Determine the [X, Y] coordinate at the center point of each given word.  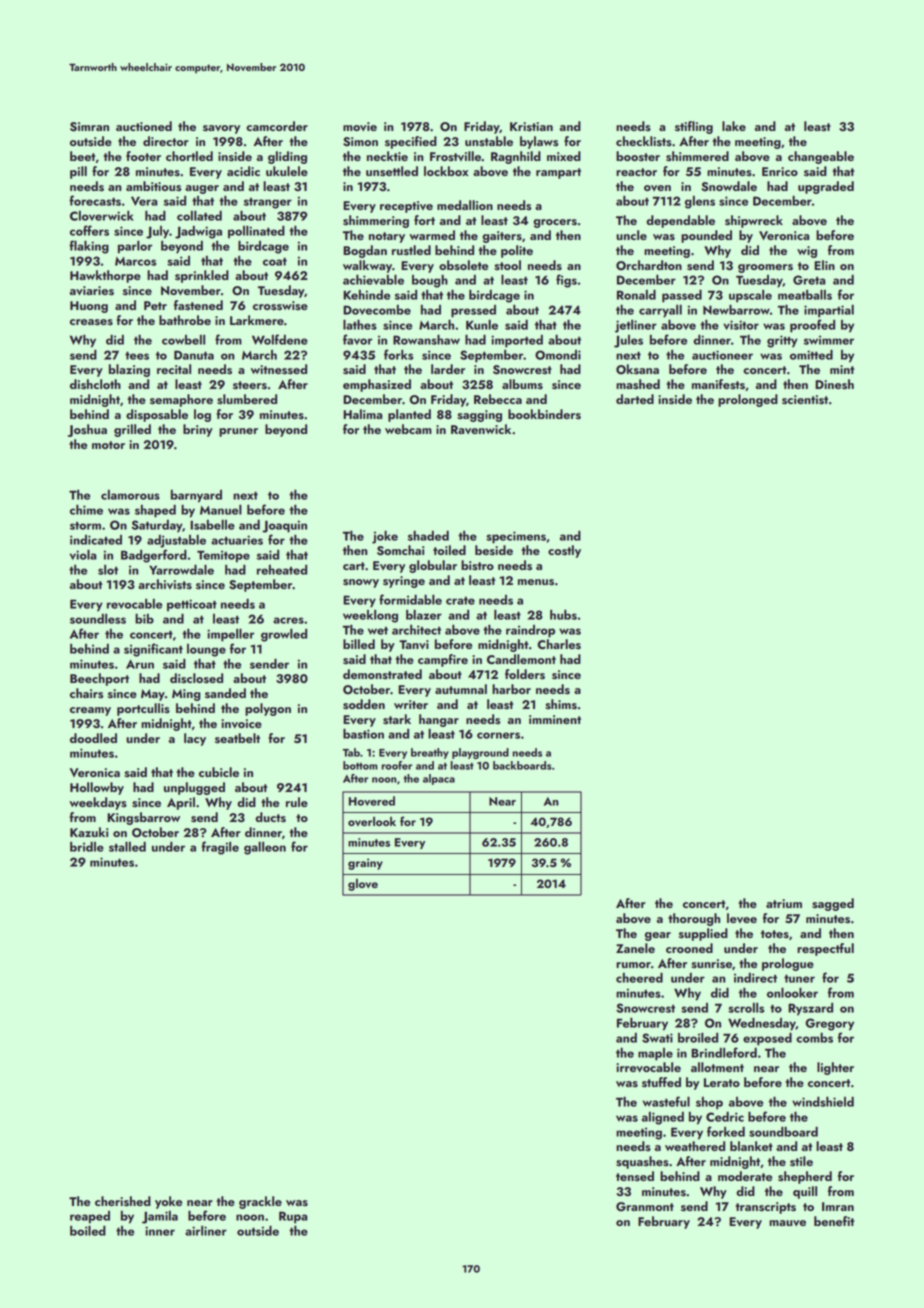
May [153, 695]
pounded [706, 236]
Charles [559, 644]
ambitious [153, 186]
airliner [206, 1231]
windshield [823, 1101]
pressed [473, 311]
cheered [639, 977]
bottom [360, 765]
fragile [220, 848]
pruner [238, 432]
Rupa [293, 1217]
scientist [805, 400]
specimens [516, 537]
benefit [834, 1221]
